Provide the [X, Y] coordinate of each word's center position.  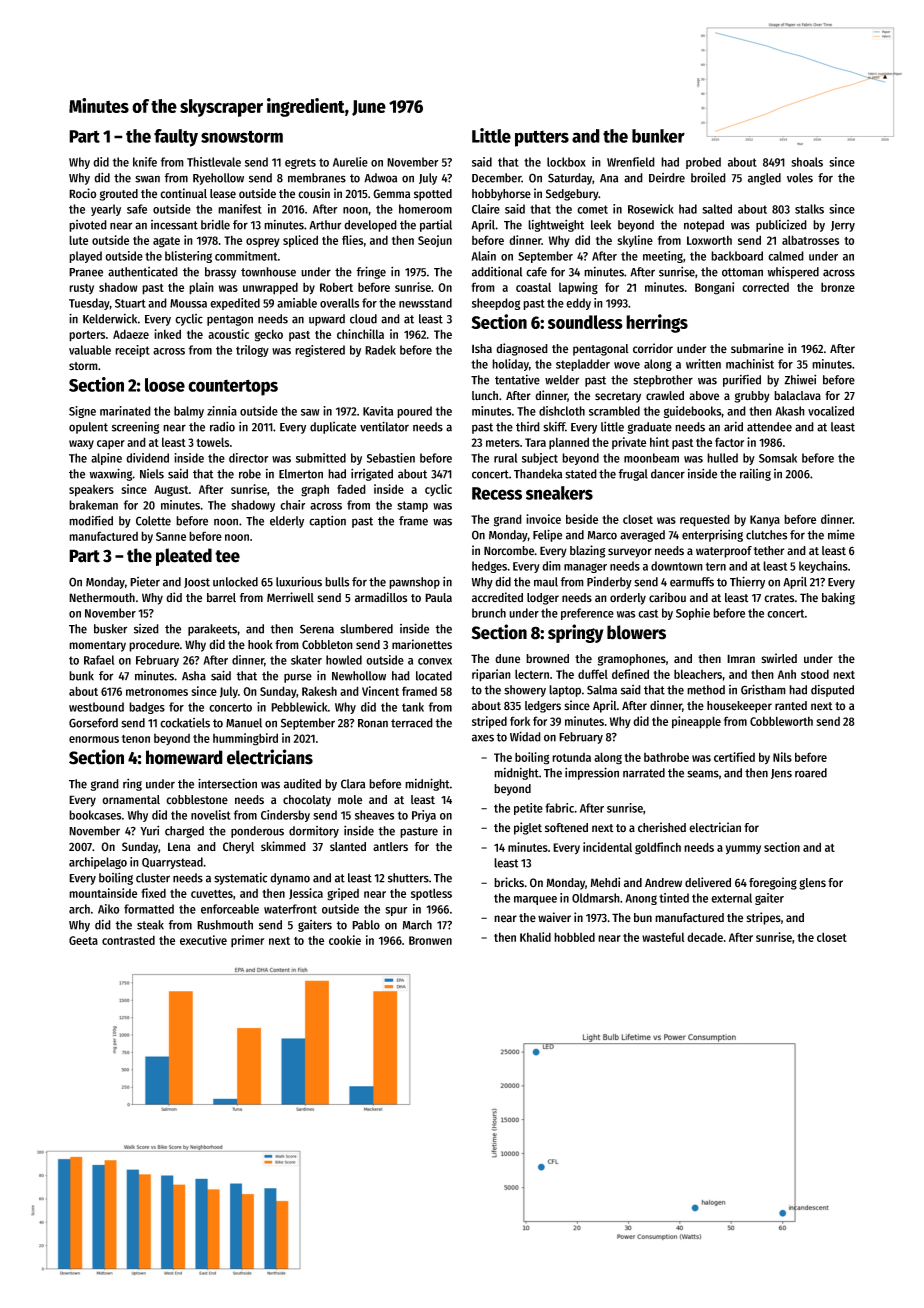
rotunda [571, 757]
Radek [380, 350]
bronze [838, 287]
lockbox [566, 162]
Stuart [130, 303]
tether [769, 551]
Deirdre [667, 178]
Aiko [109, 909]
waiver [554, 917]
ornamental [131, 800]
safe [137, 209]
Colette [153, 521]
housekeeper [739, 707]
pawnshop [414, 583]
